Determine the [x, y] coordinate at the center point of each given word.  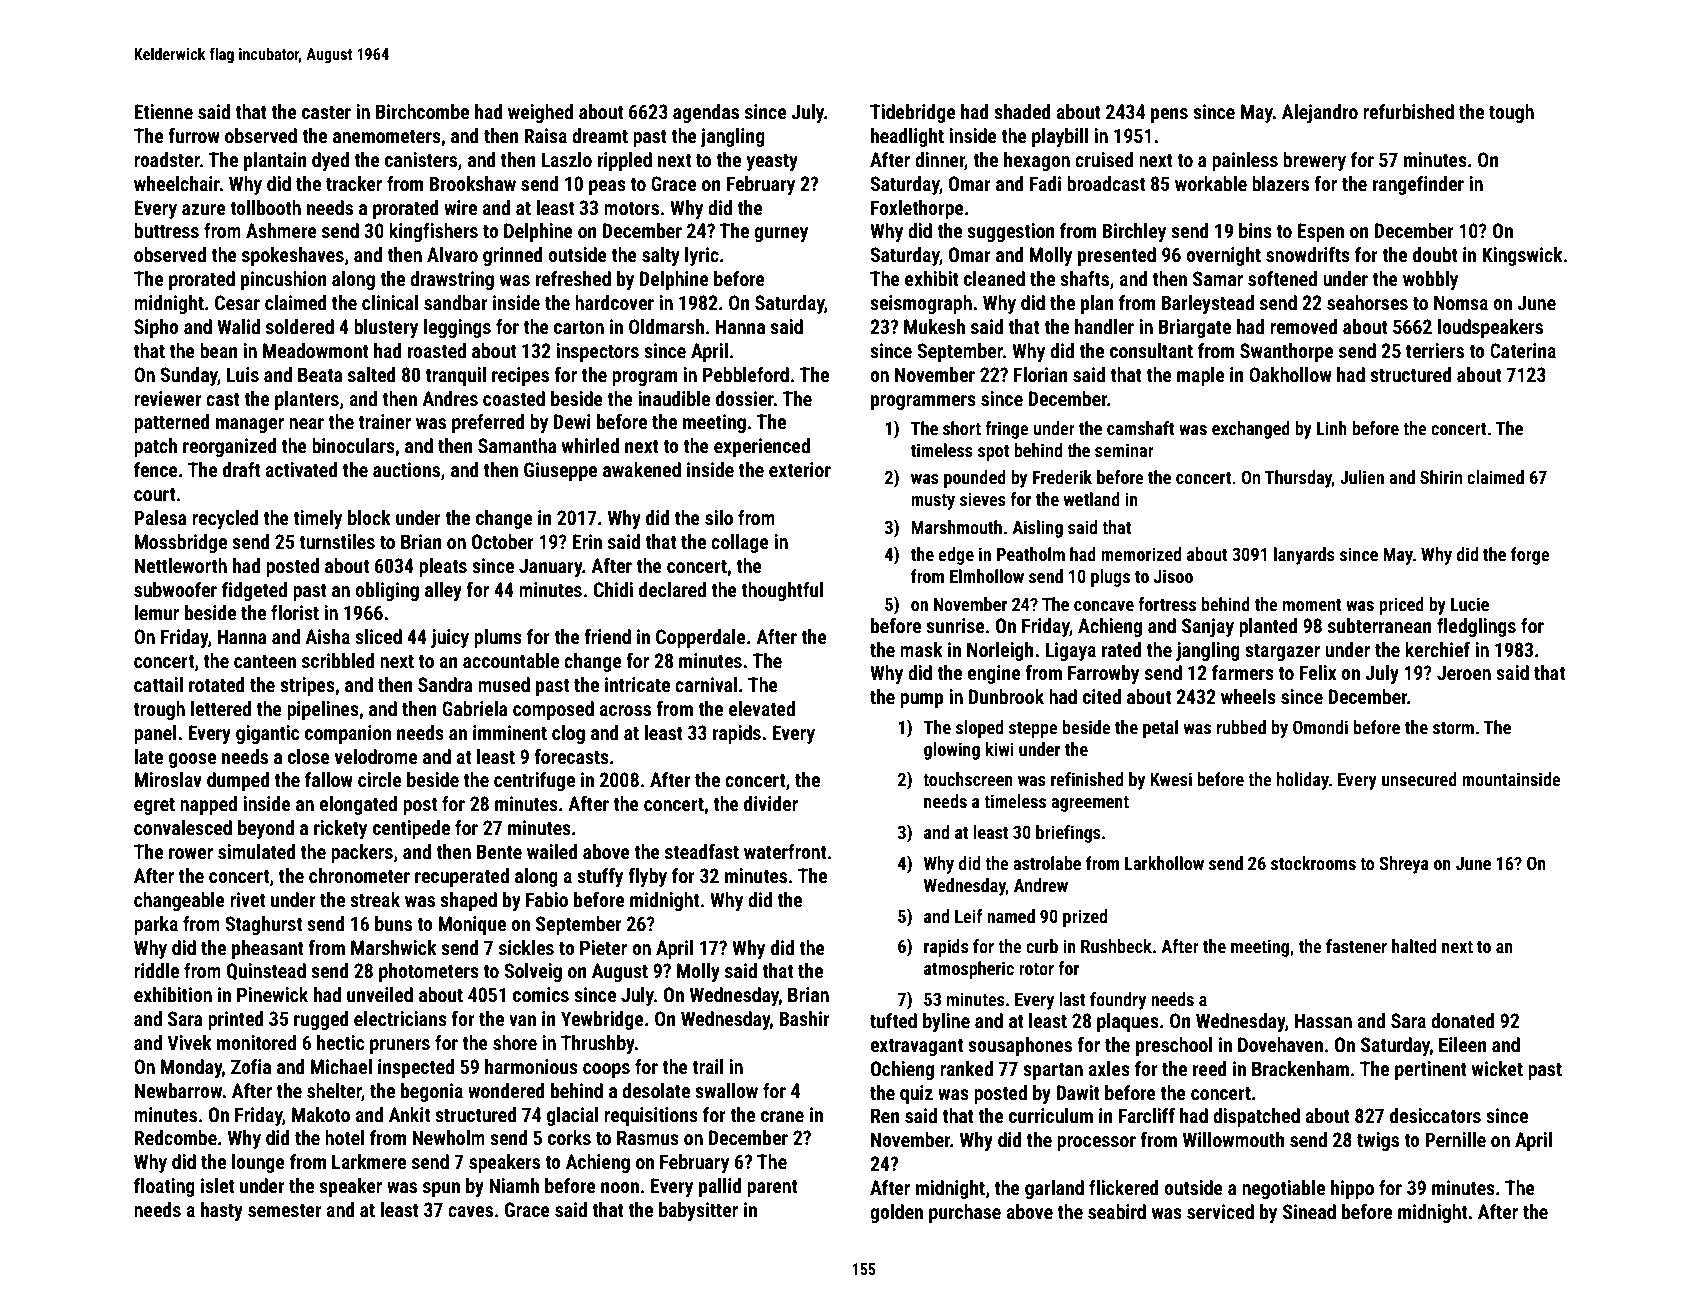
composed [553, 710]
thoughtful [782, 591]
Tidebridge [913, 113]
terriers [1435, 350]
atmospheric [969, 970]
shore [515, 1042]
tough [1511, 113]
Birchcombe [422, 111]
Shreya [1404, 865]
